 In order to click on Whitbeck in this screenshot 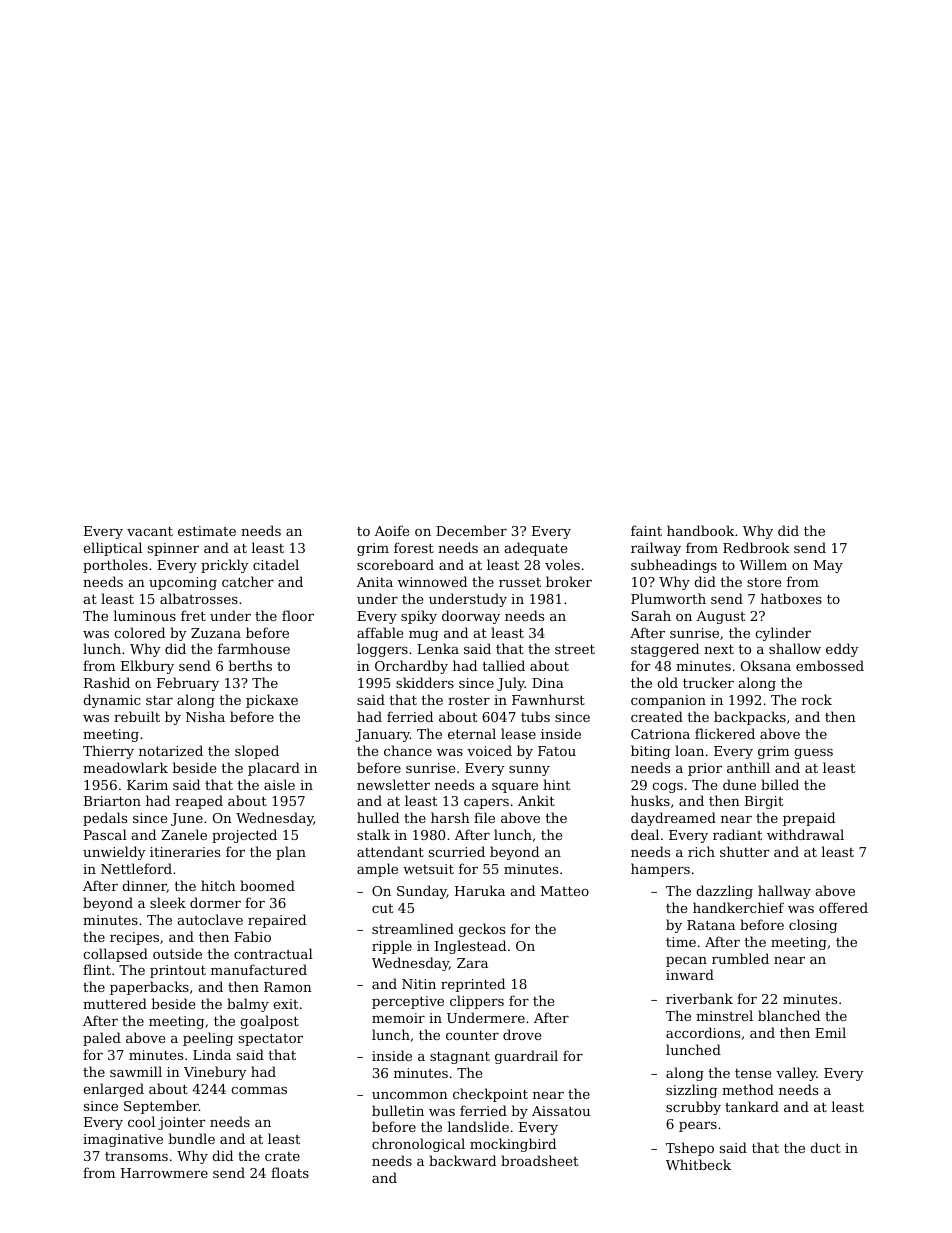, I will do `click(698, 1164)`.
